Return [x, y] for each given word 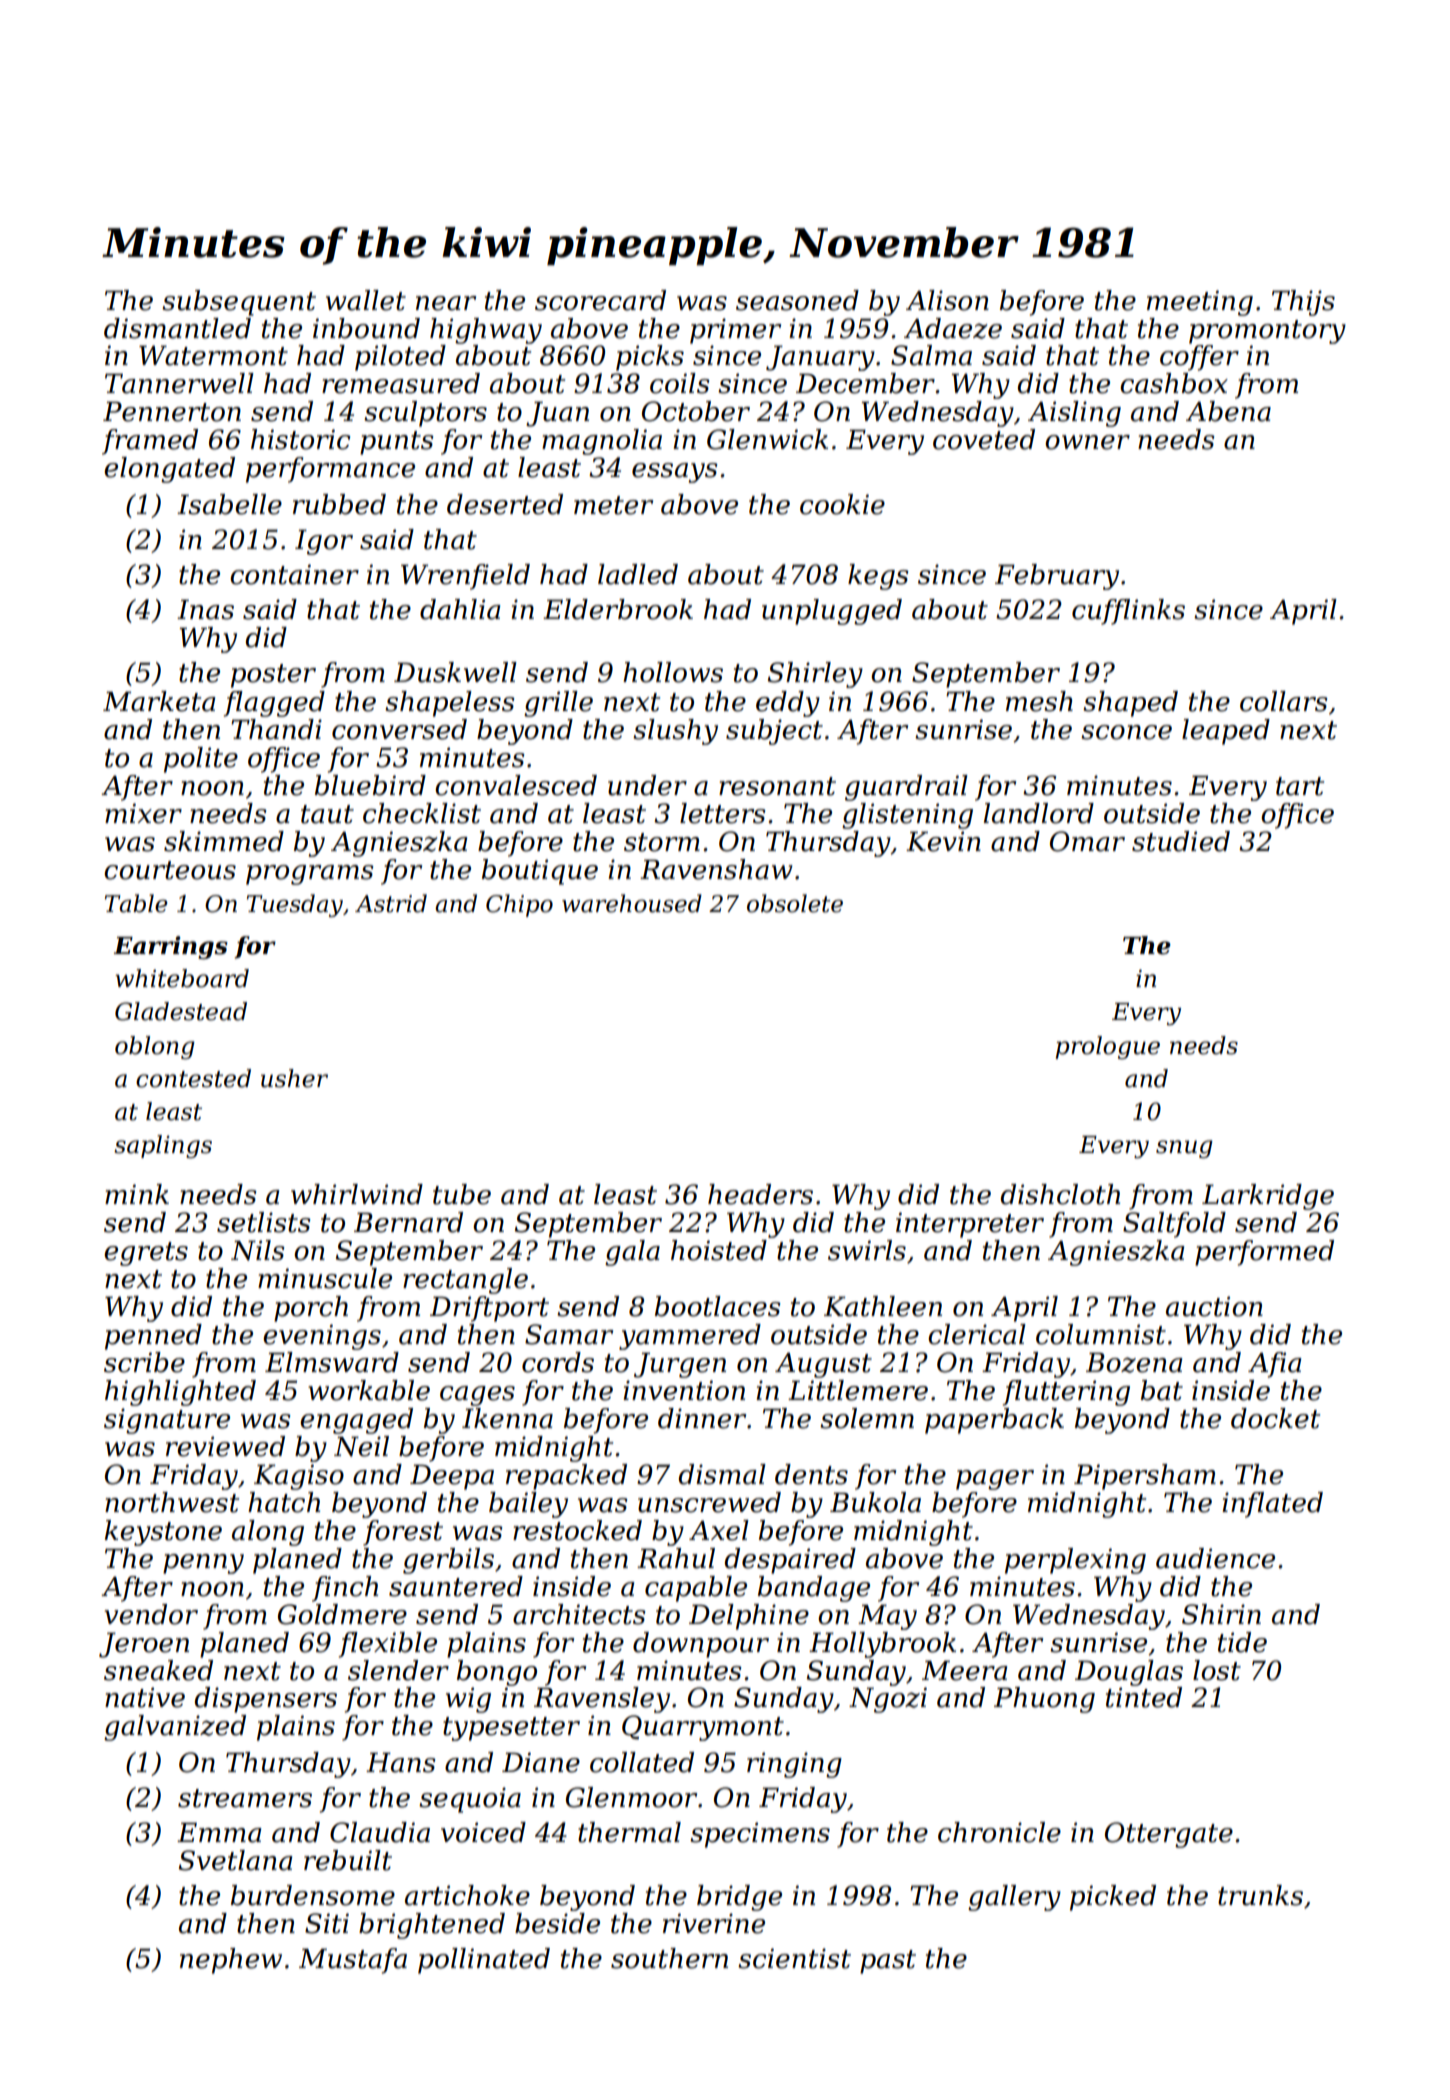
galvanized [175, 1728]
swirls [867, 1250]
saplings [163, 1146]
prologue [1107, 1047]
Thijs [1303, 303]
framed [150, 442]
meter [613, 505]
